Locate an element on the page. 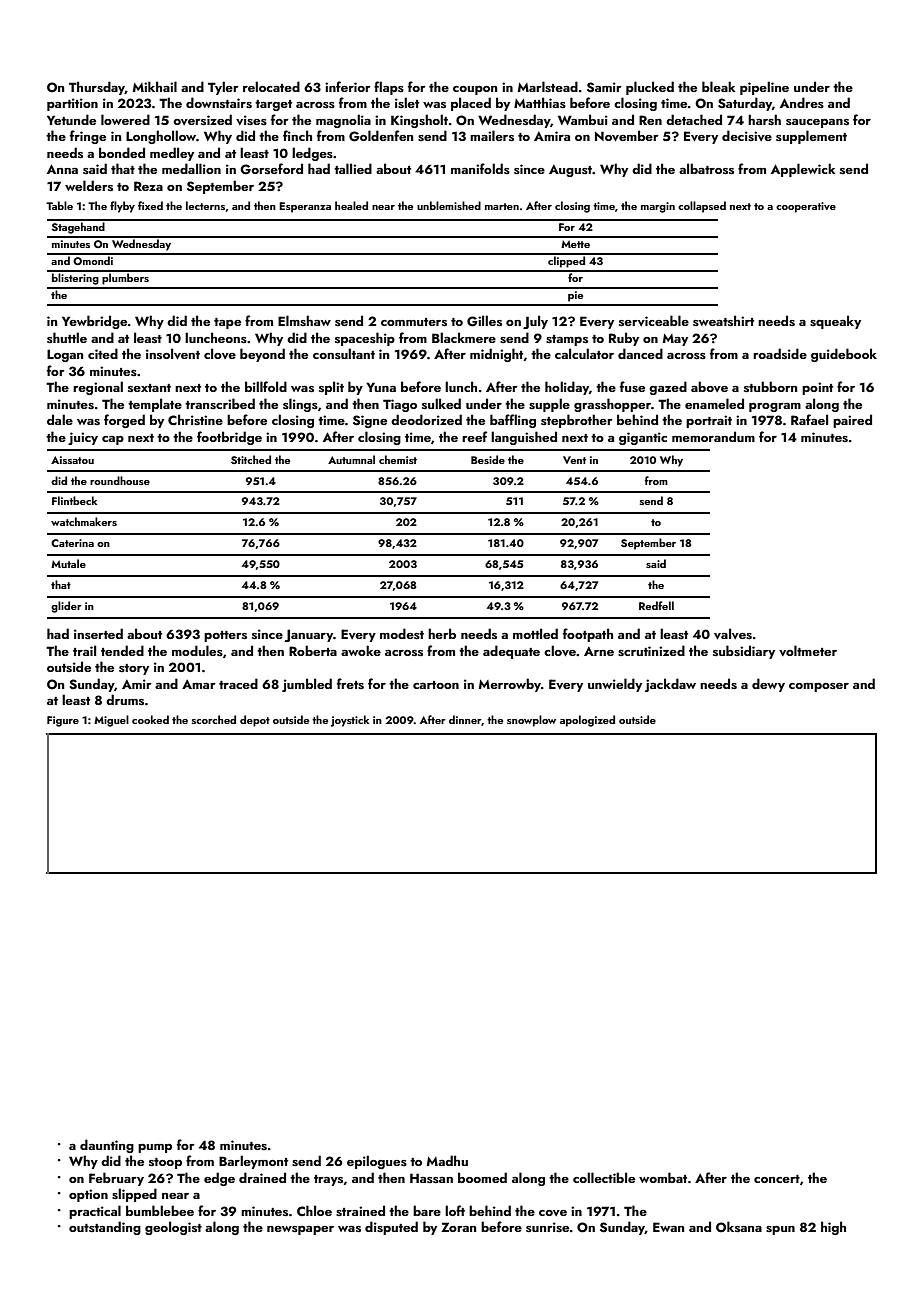 The height and width of the document is (1308, 924). relocated is located at coordinates (271, 86).
